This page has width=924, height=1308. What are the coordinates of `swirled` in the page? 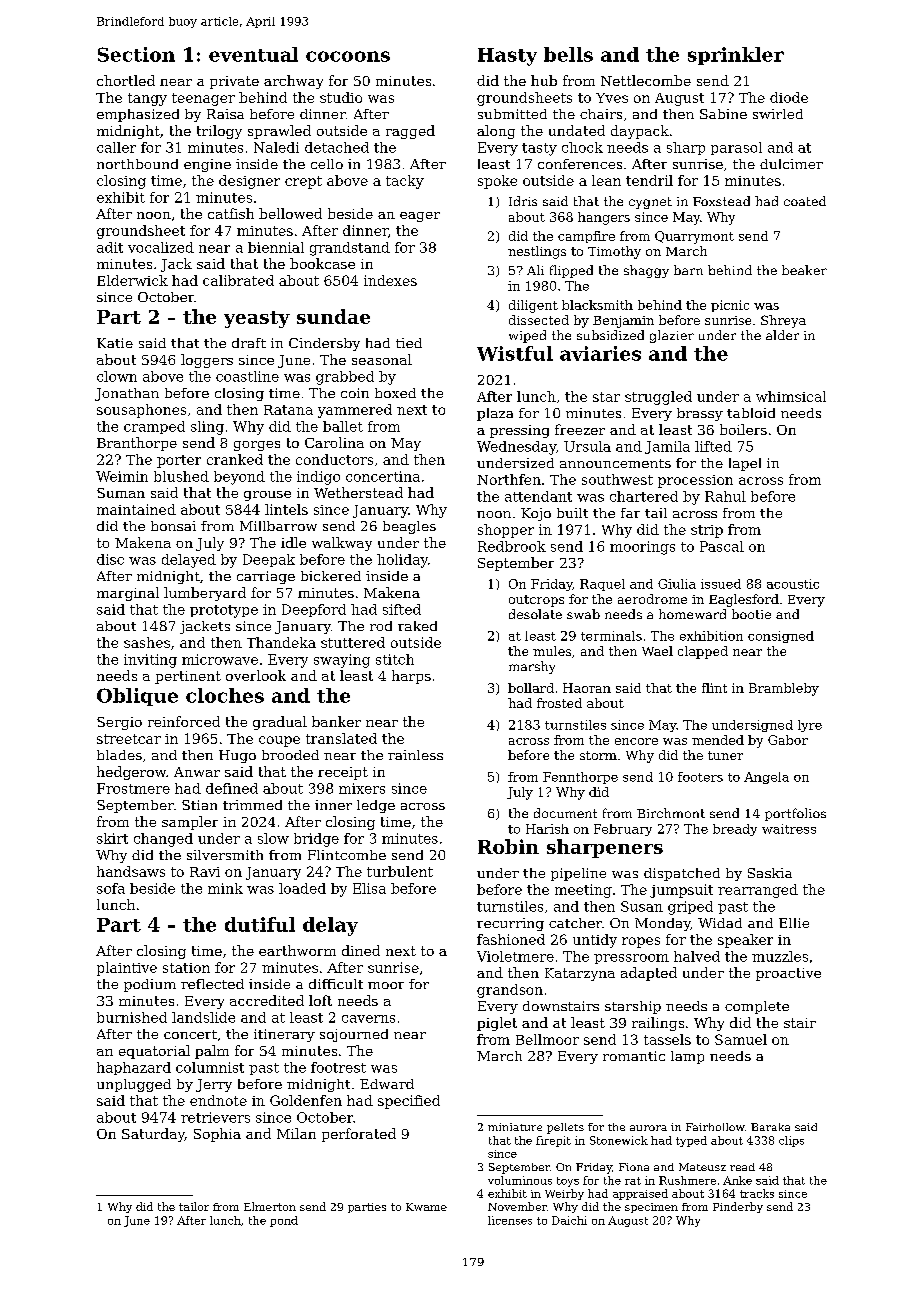 It's located at (778, 114).
